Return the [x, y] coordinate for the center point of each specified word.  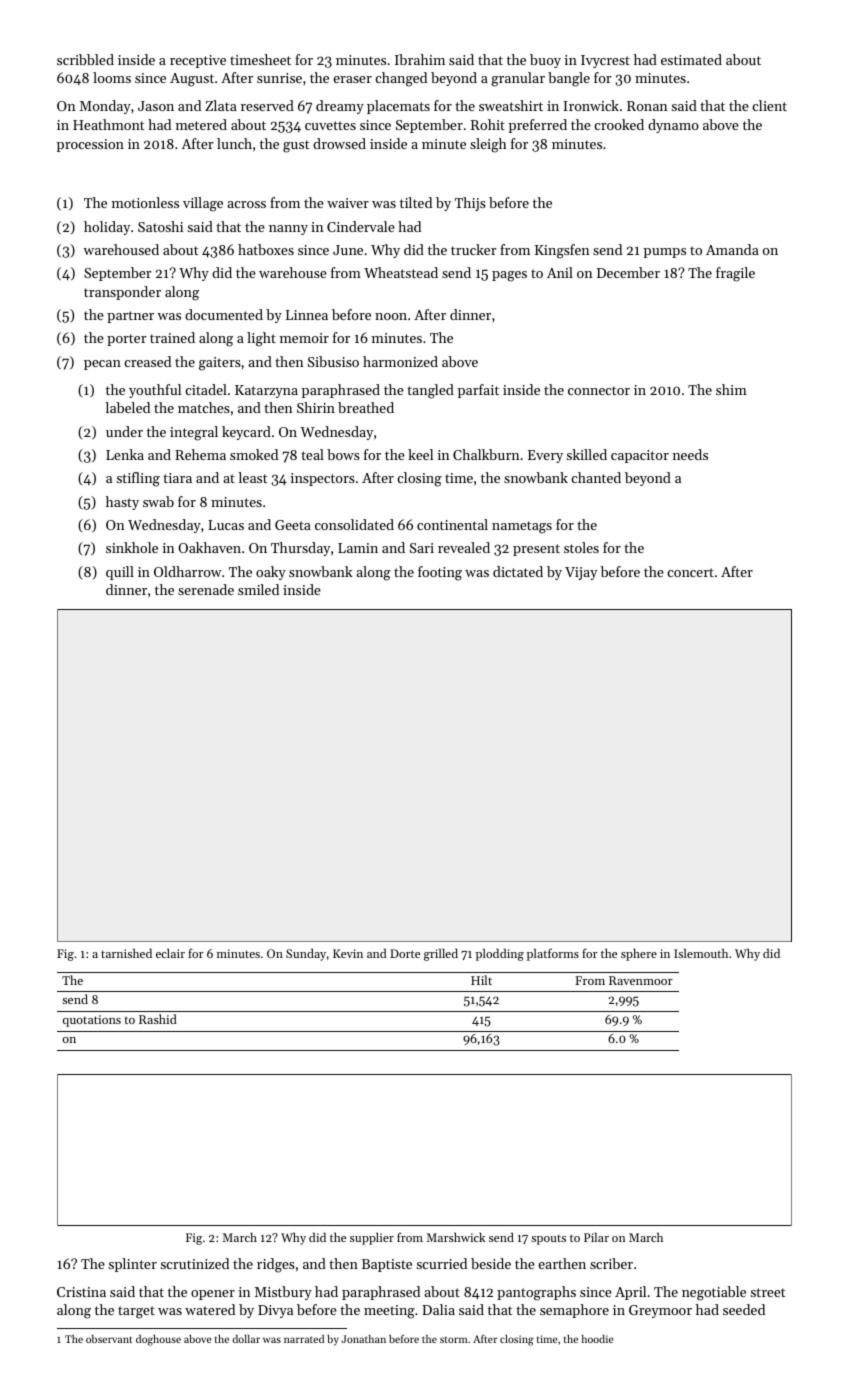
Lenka [125, 454]
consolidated [354, 524]
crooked [619, 124]
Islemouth [701, 953]
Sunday [306, 954]
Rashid [158, 1019]
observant [109, 1339]
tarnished [126, 953]
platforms [553, 954]
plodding [500, 954]
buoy [545, 61]
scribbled [85, 59]
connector [599, 390]
